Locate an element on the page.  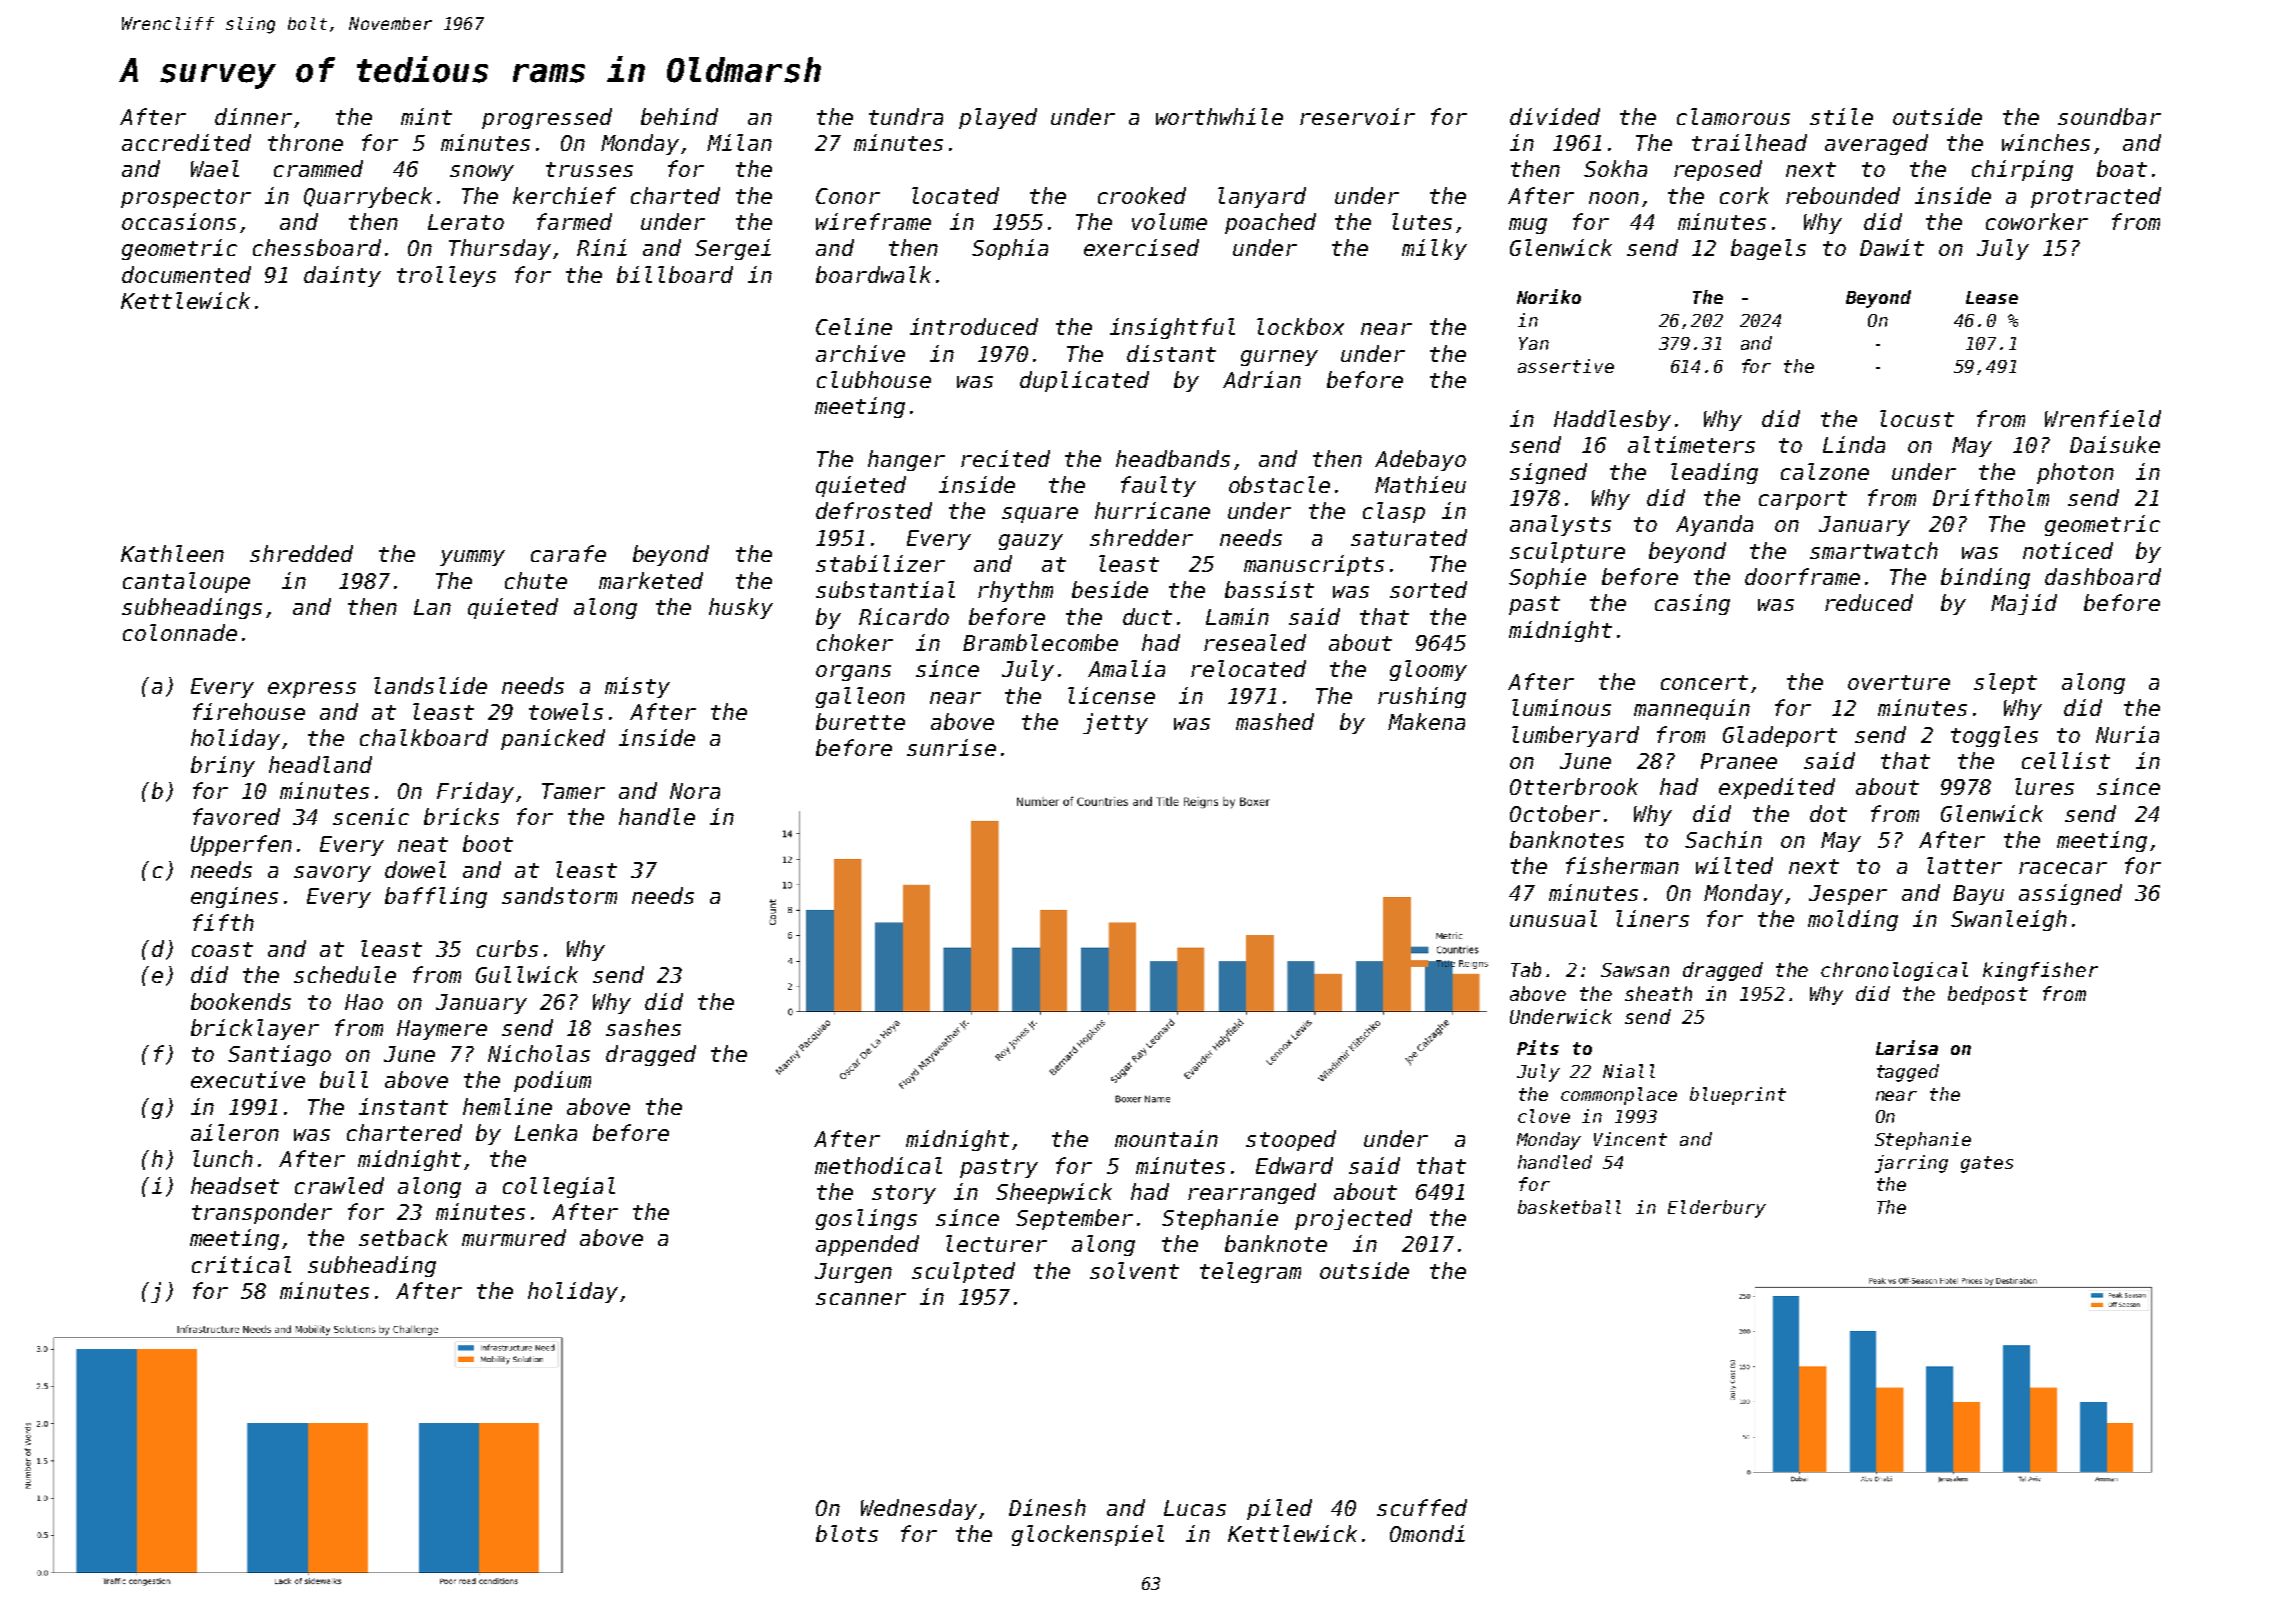
mountain is located at coordinates (1166, 1138).
